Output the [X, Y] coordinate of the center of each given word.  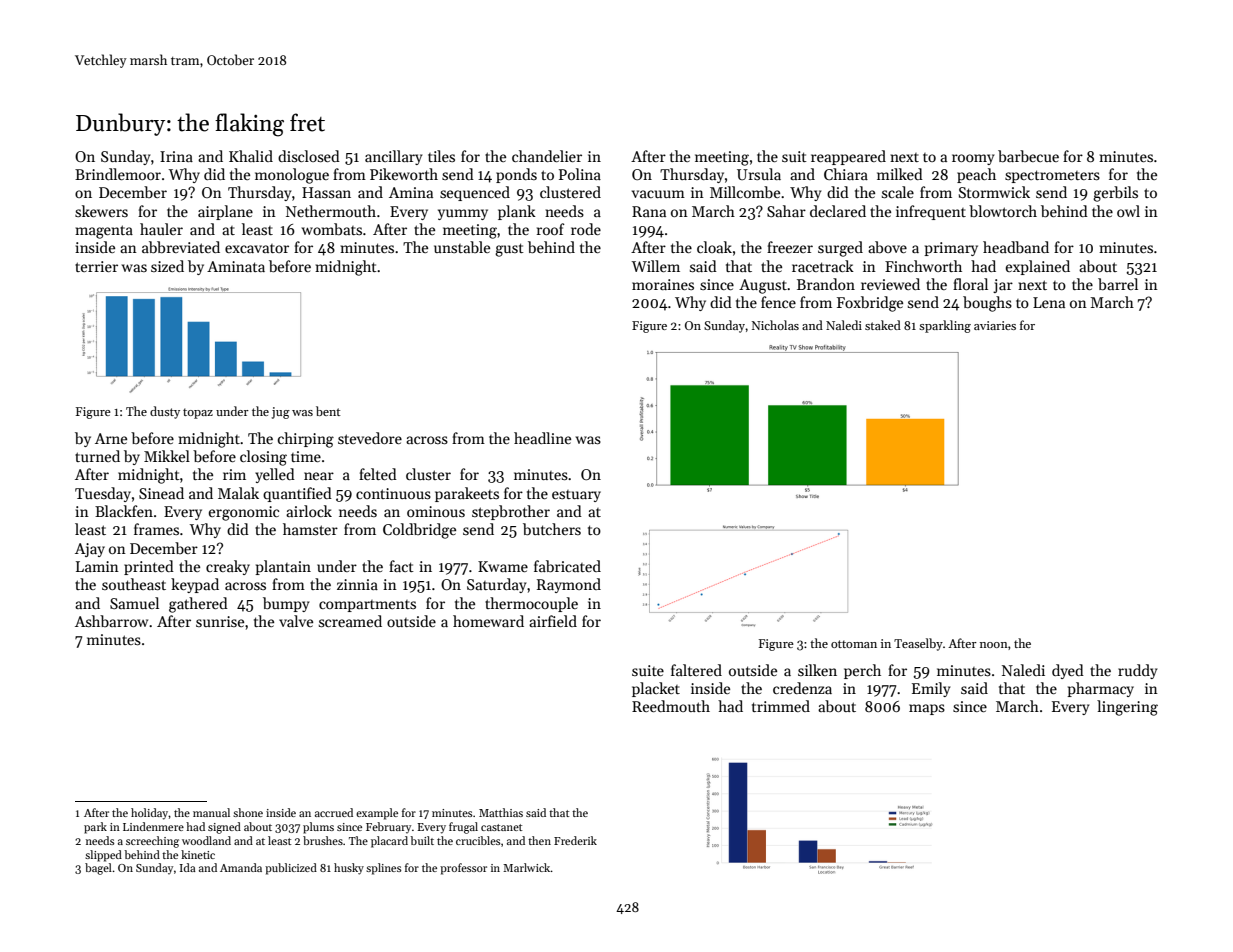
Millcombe [745, 192]
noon [994, 645]
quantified [297, 494]
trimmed [781, 706]
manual [211, 812]
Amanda [241, 867]
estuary [576, 496]
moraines [663, 284]
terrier [96, 266]
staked [883, 325]
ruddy [1137, 671]
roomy [973, 159]
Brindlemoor [118, 174]
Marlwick [527, 867]
